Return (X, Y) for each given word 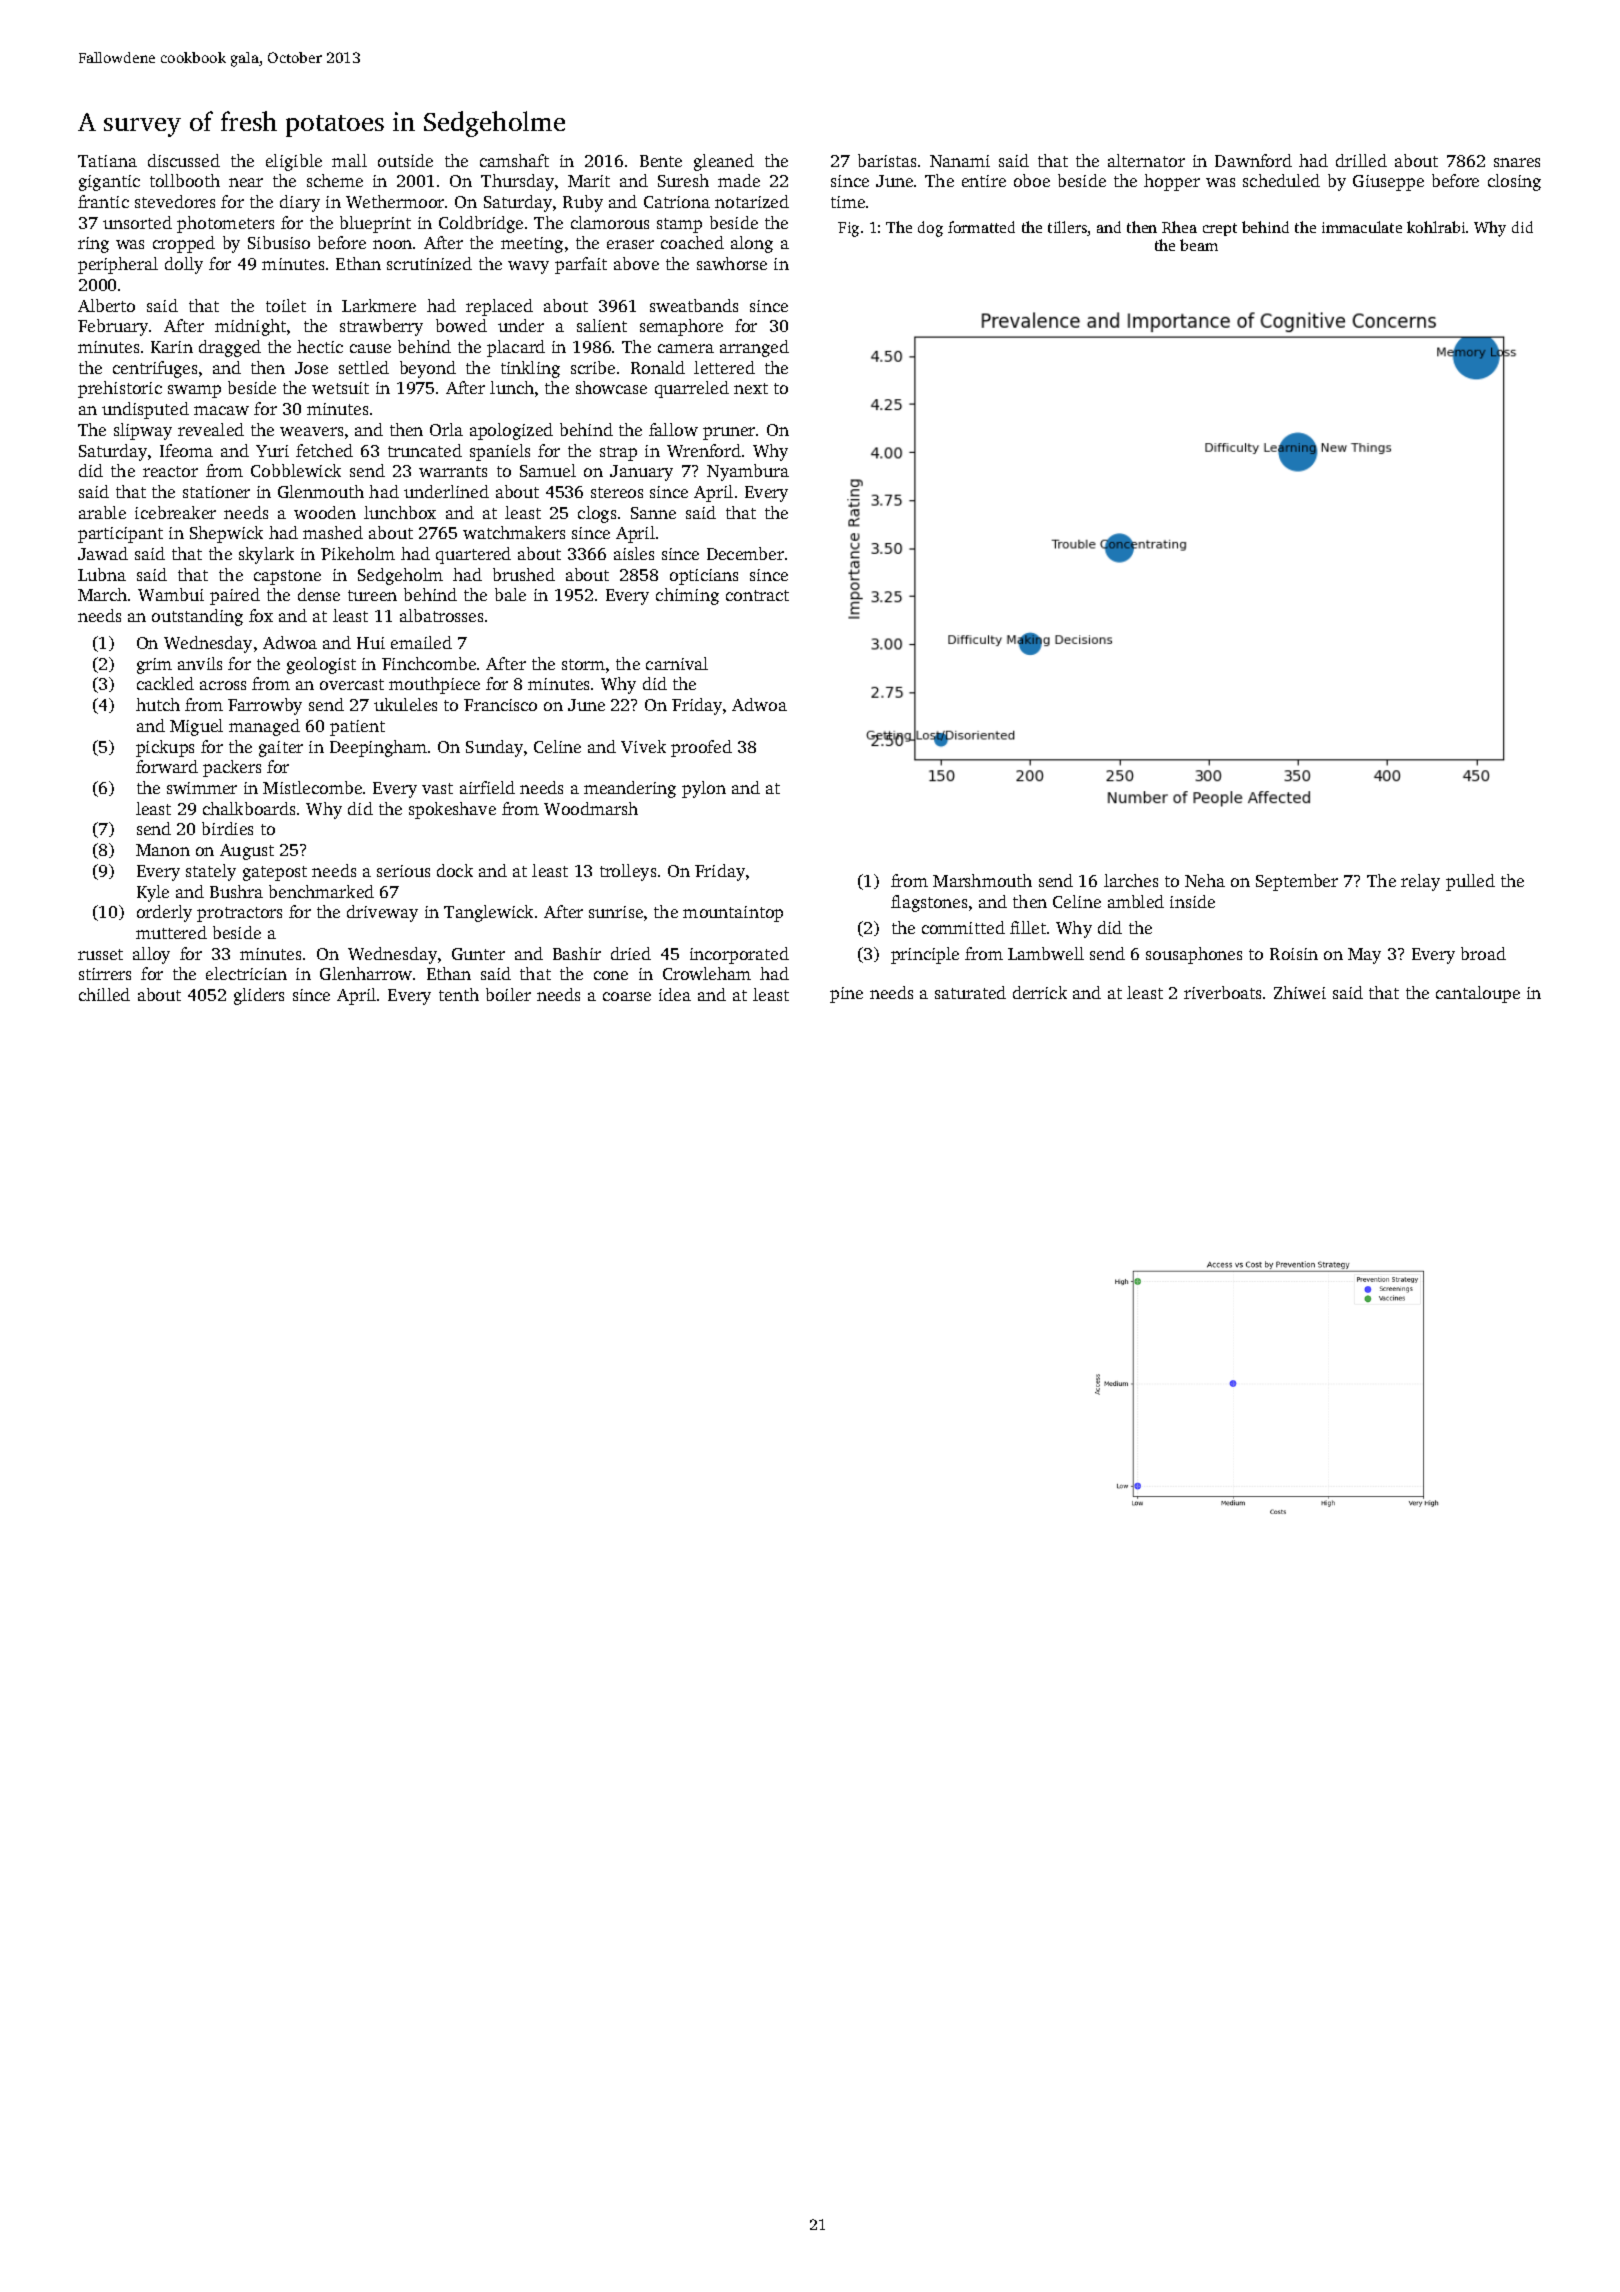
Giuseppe (1388, 183)
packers (232, 768)
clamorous (610, 222)
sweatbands (694, 305)
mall (349, 160)
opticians (704, 577)
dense (319, 594)
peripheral (118, 265)
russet (100, 954)
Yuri (272, 451)
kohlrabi (1436, 227)
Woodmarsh (591, 808)
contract (757, 595)
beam (1199, 245)
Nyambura (748, 472)
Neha (1205, 880)
